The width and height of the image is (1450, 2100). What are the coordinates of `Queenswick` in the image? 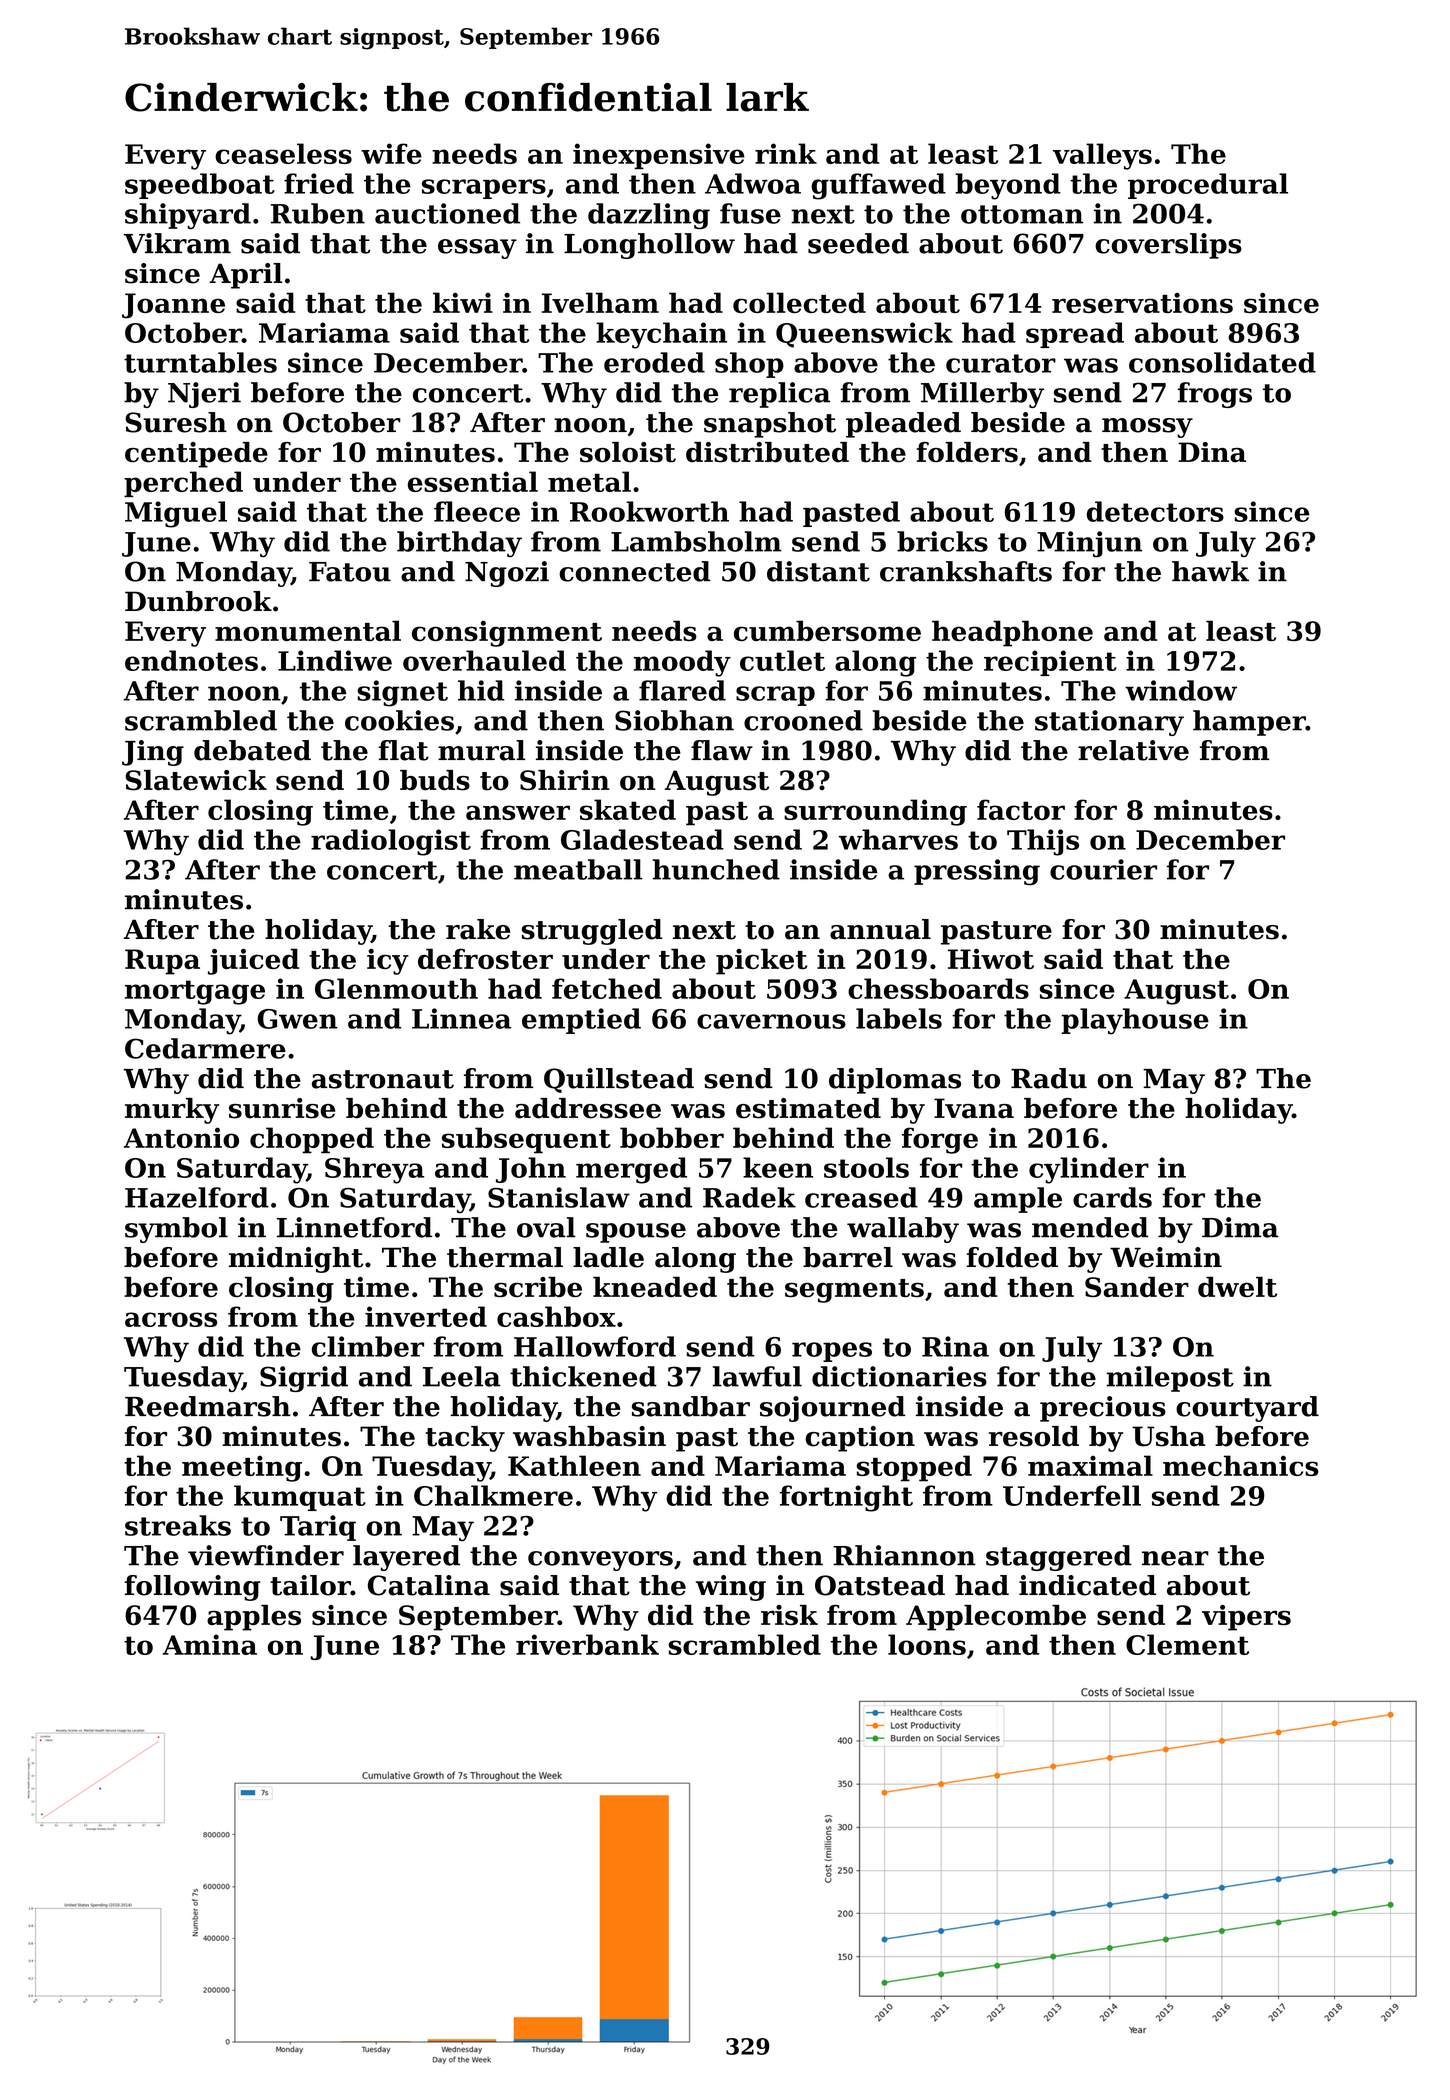 It's located at (864, 335).
